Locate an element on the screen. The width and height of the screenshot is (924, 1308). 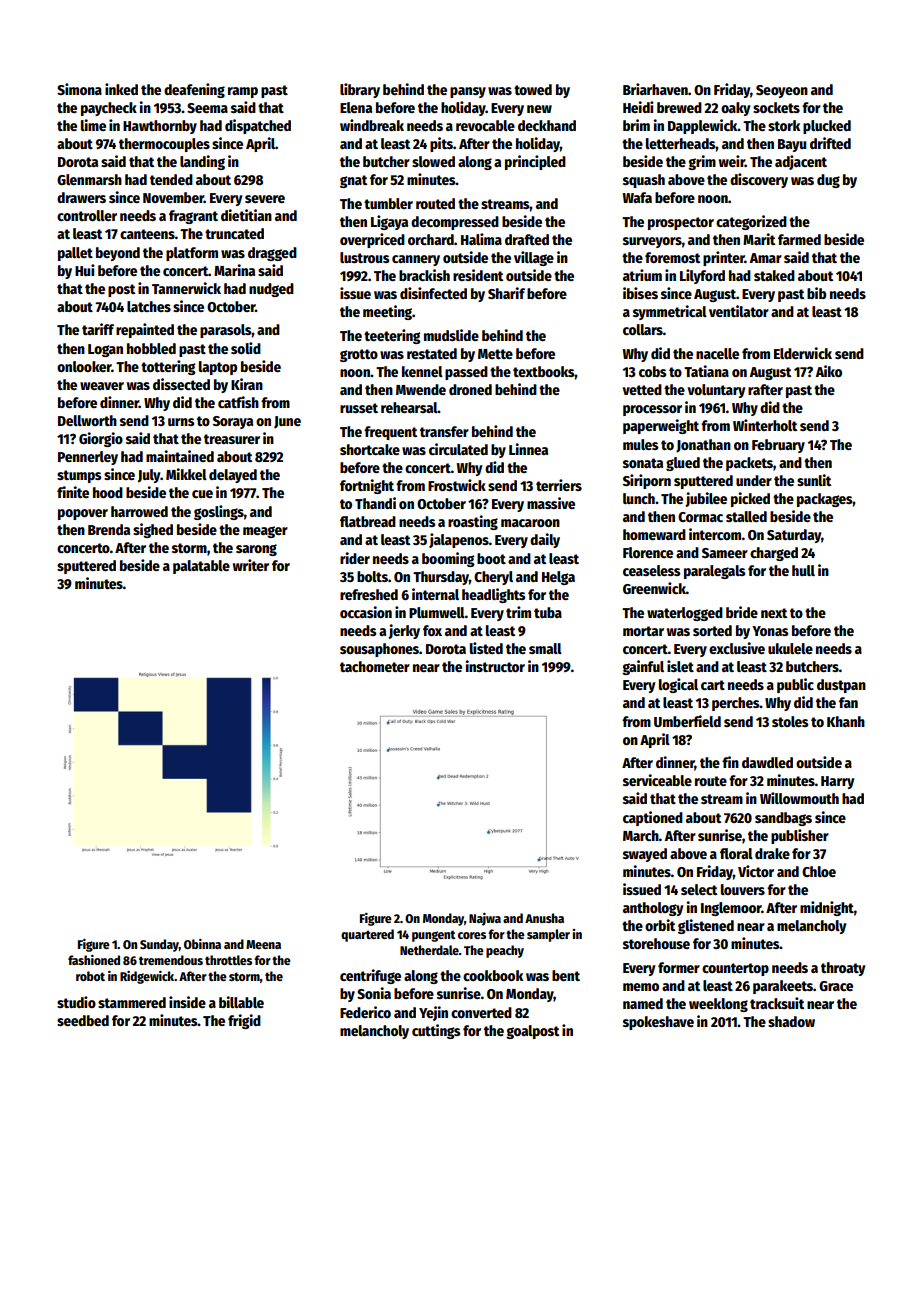
cuttings is located at coordinates (436, 1031).
